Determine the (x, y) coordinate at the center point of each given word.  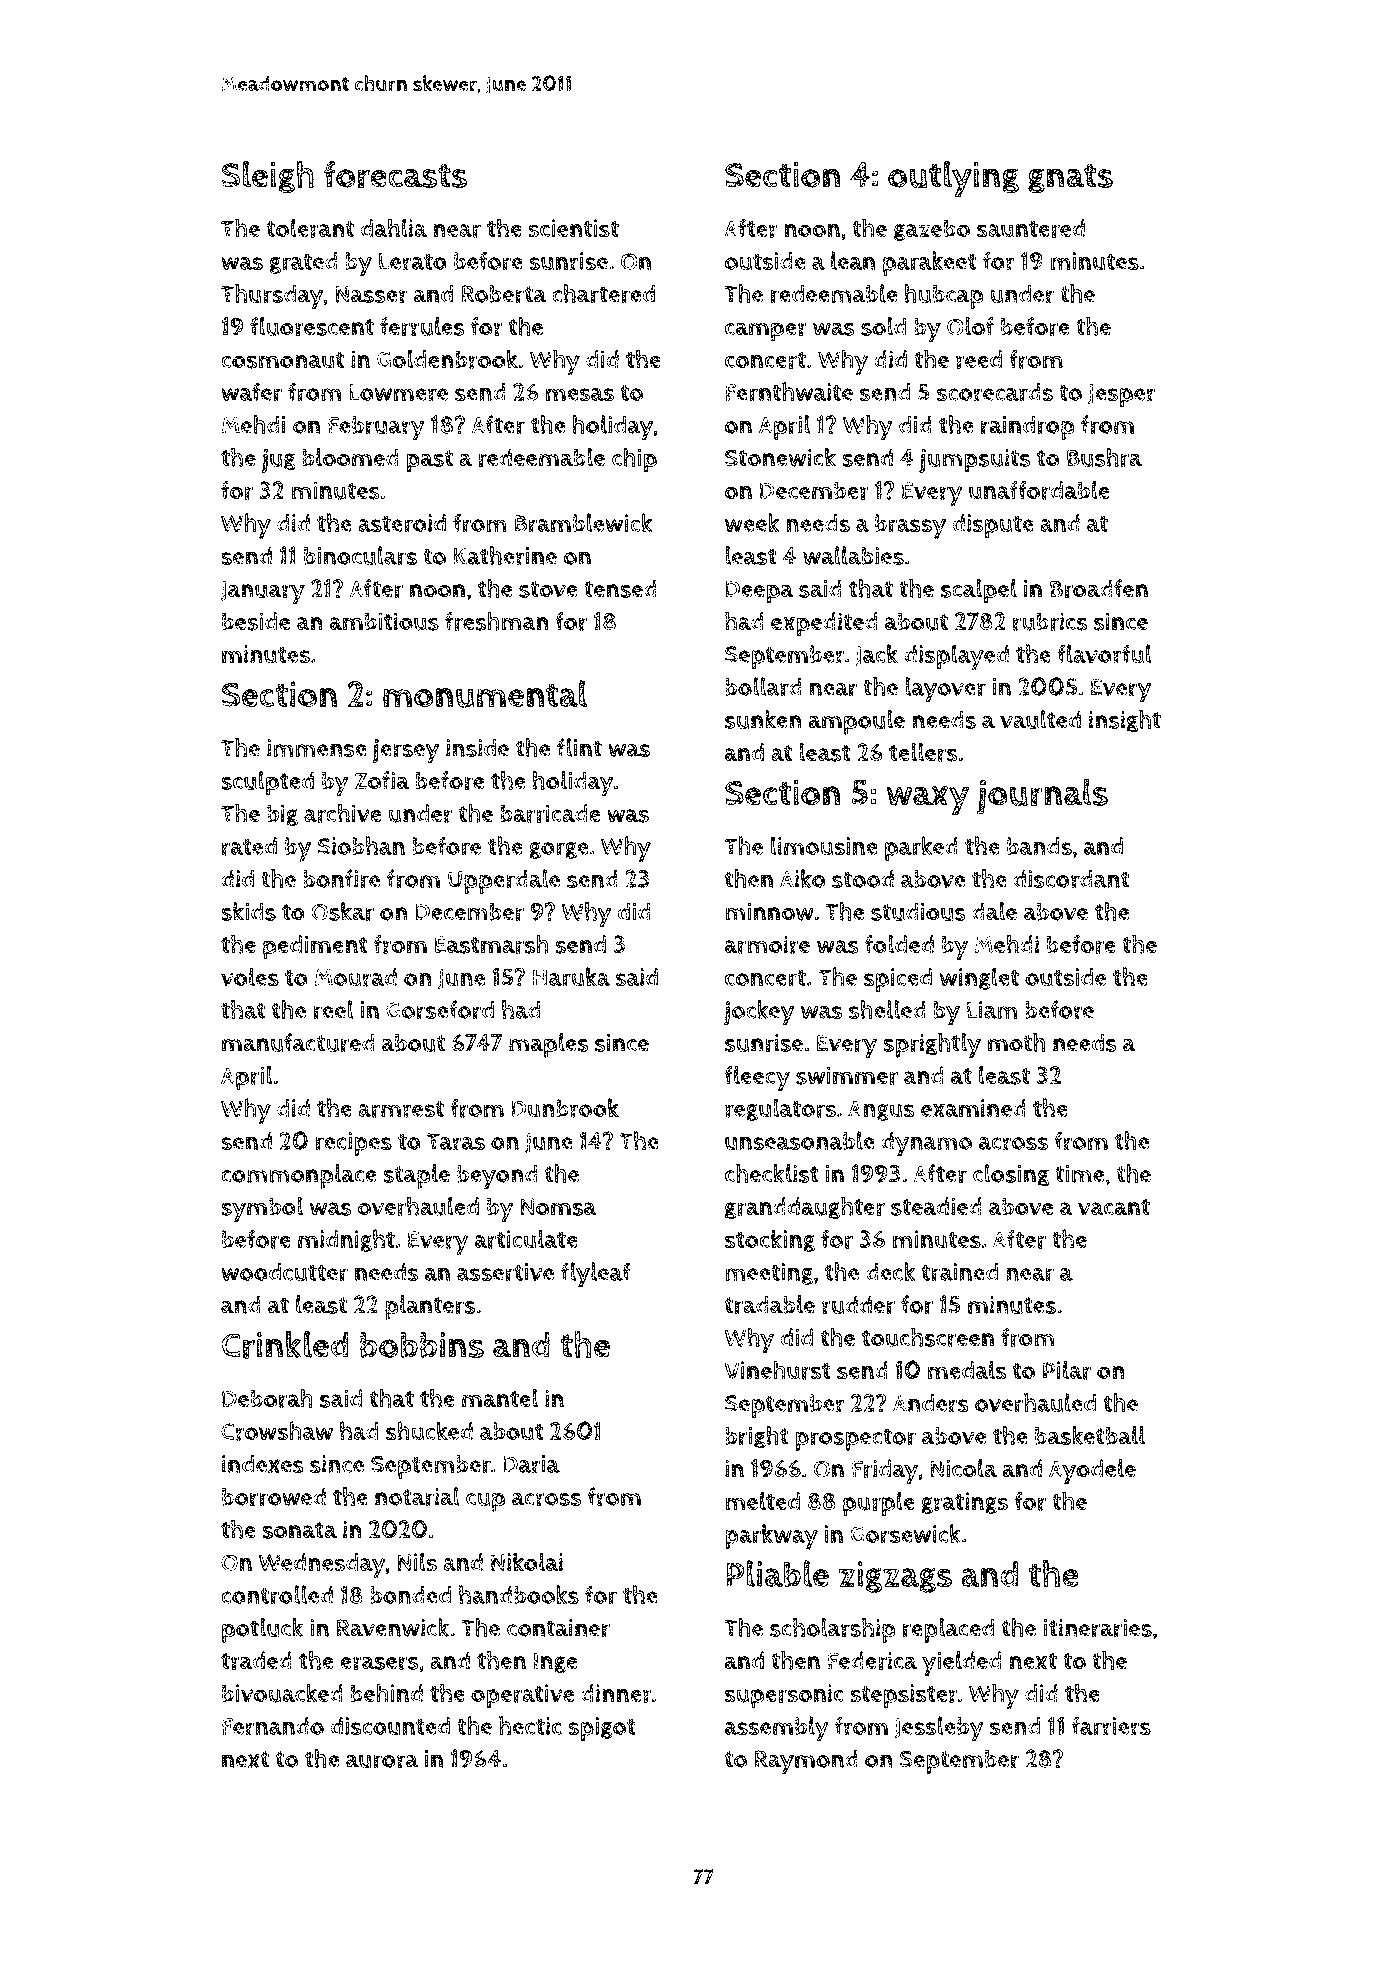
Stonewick (780, 457)
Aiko (803, 878)
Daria (531, 1464)
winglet (979, 978)
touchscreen (928, 1337)
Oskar (342, 911)
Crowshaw (277, 1431)
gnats (1070, 178)
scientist (573, 228)
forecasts (395, 175)
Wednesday (322, 1565)
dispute (993, 526)
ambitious (384, 621)
